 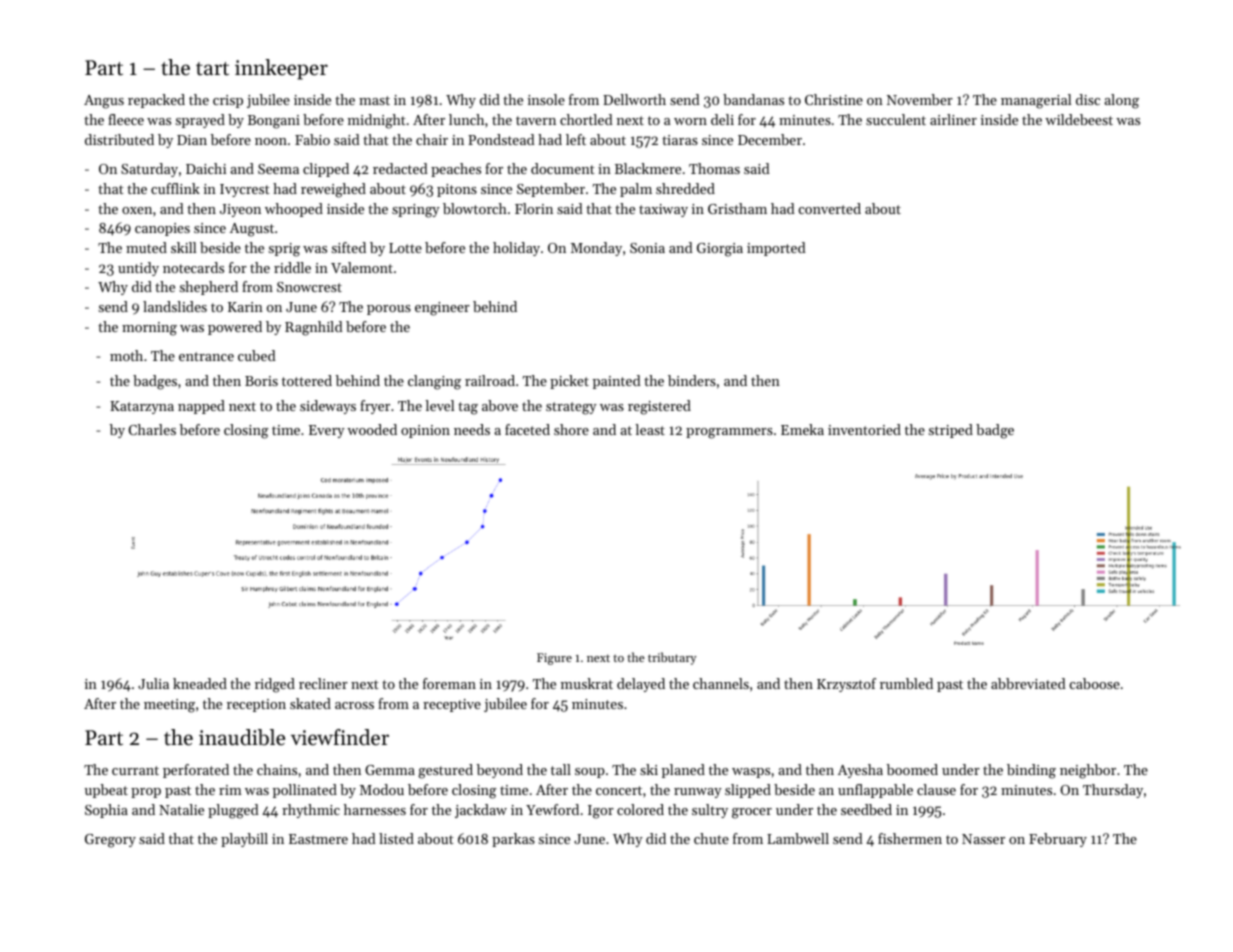 I want to click on grocer, so click(x=752, y=813).
